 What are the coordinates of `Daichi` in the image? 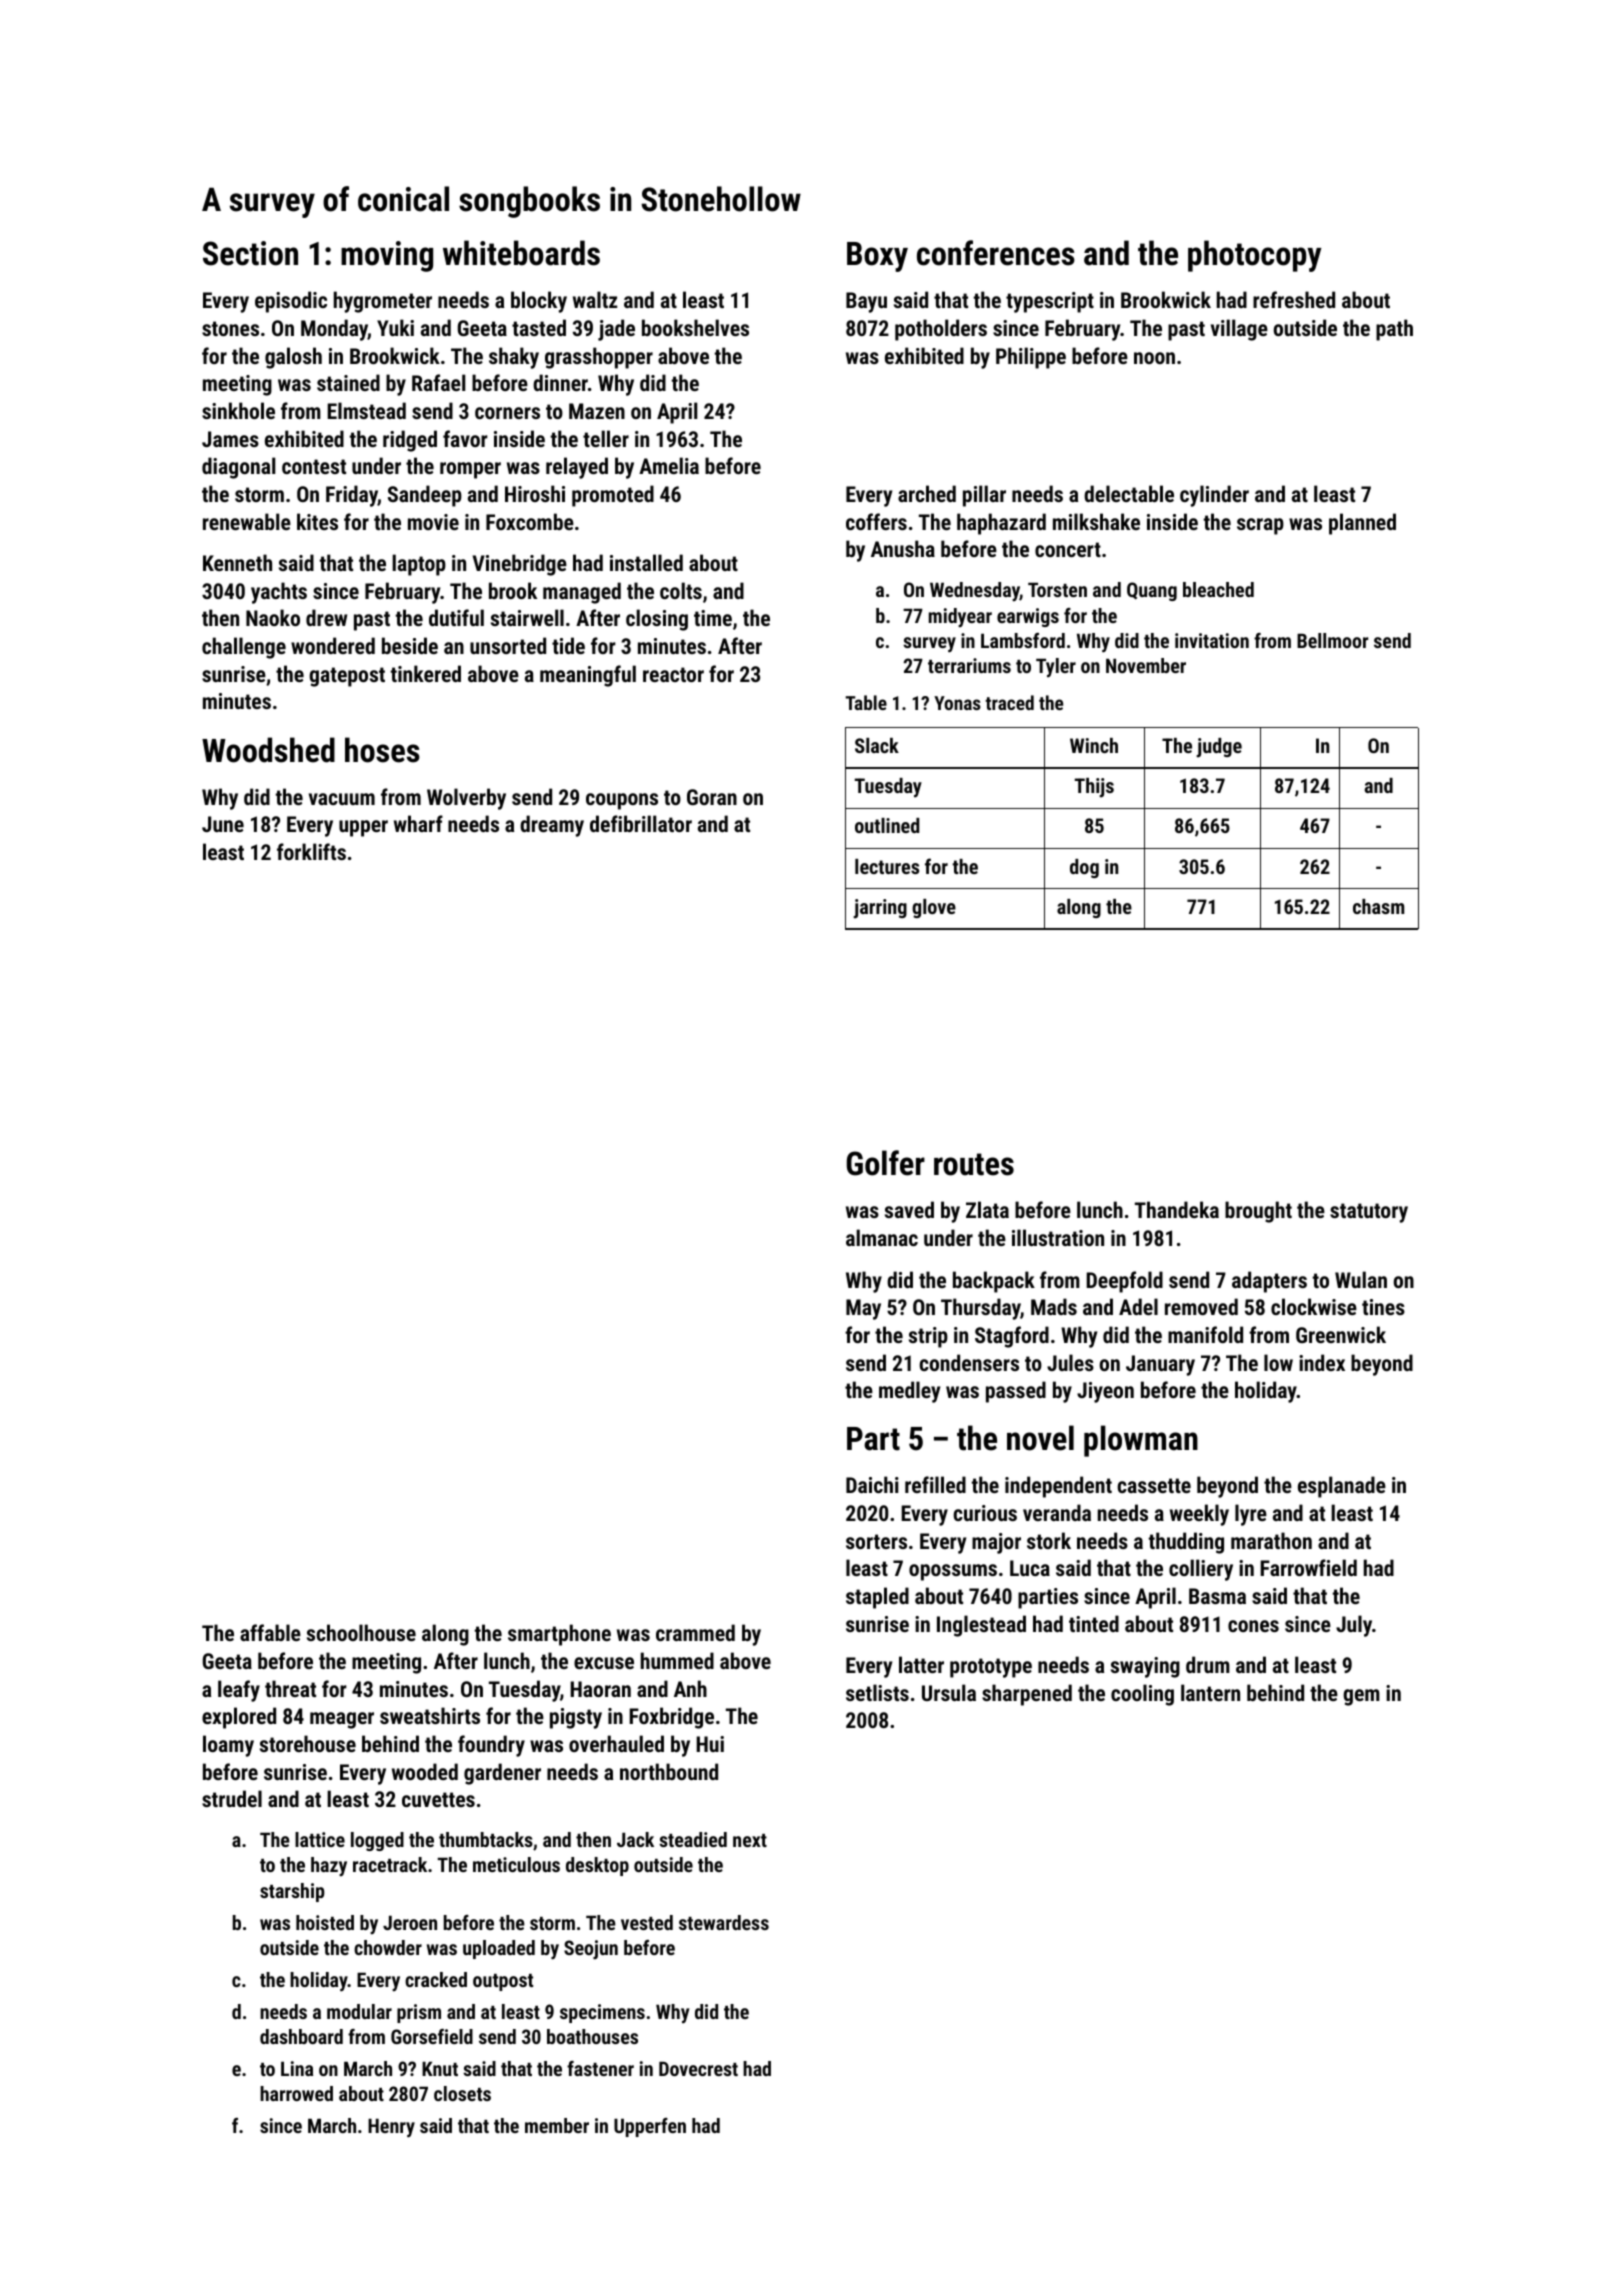 It's located at (872, 1484).
